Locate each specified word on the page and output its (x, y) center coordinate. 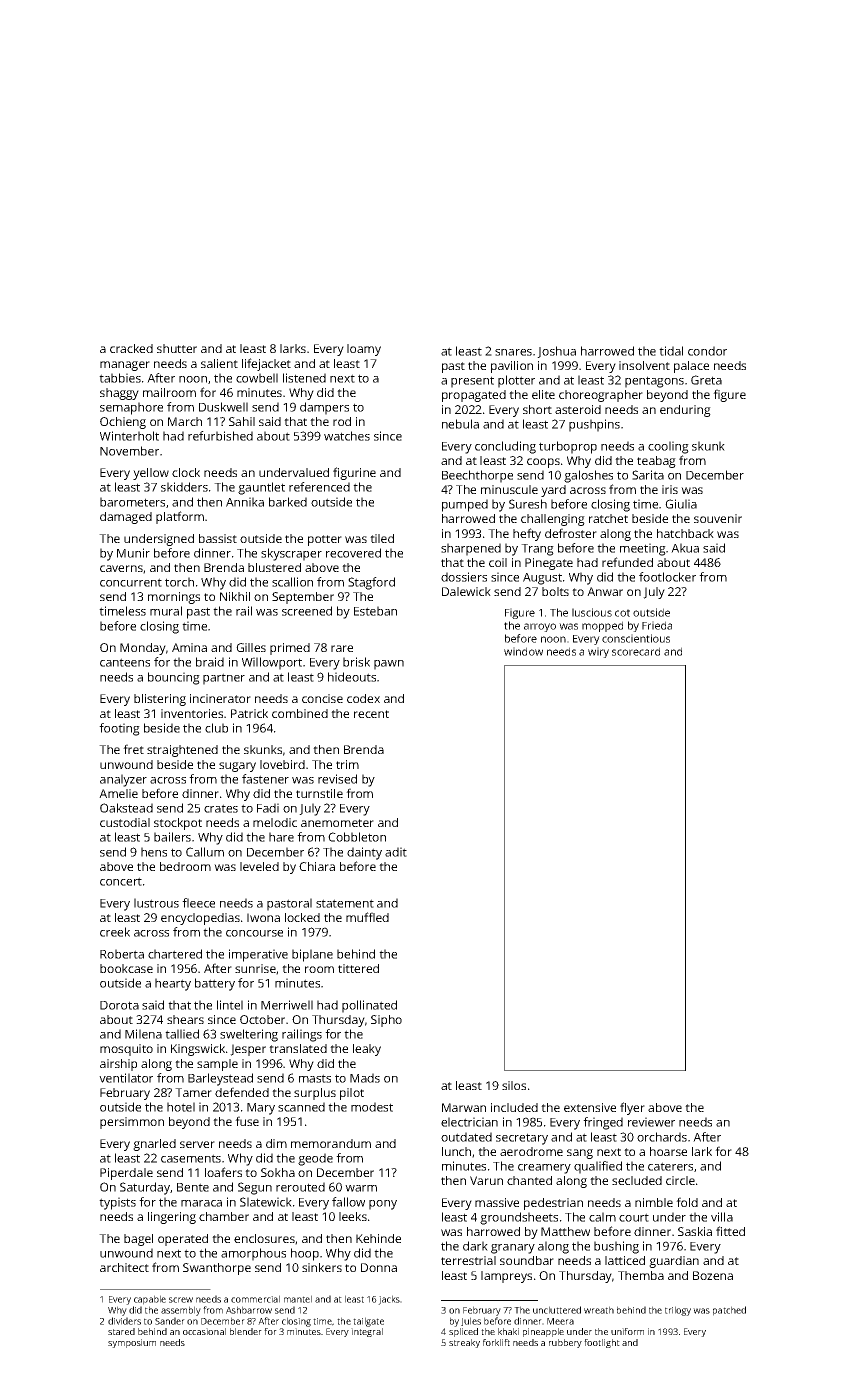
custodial (125, 822)
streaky (464, 1343)
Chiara (317, 866)
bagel (138, 1240)
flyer (632, 1108)
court (634, 1217)
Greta (706, 380)
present (472, 382)
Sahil (242, 421)
